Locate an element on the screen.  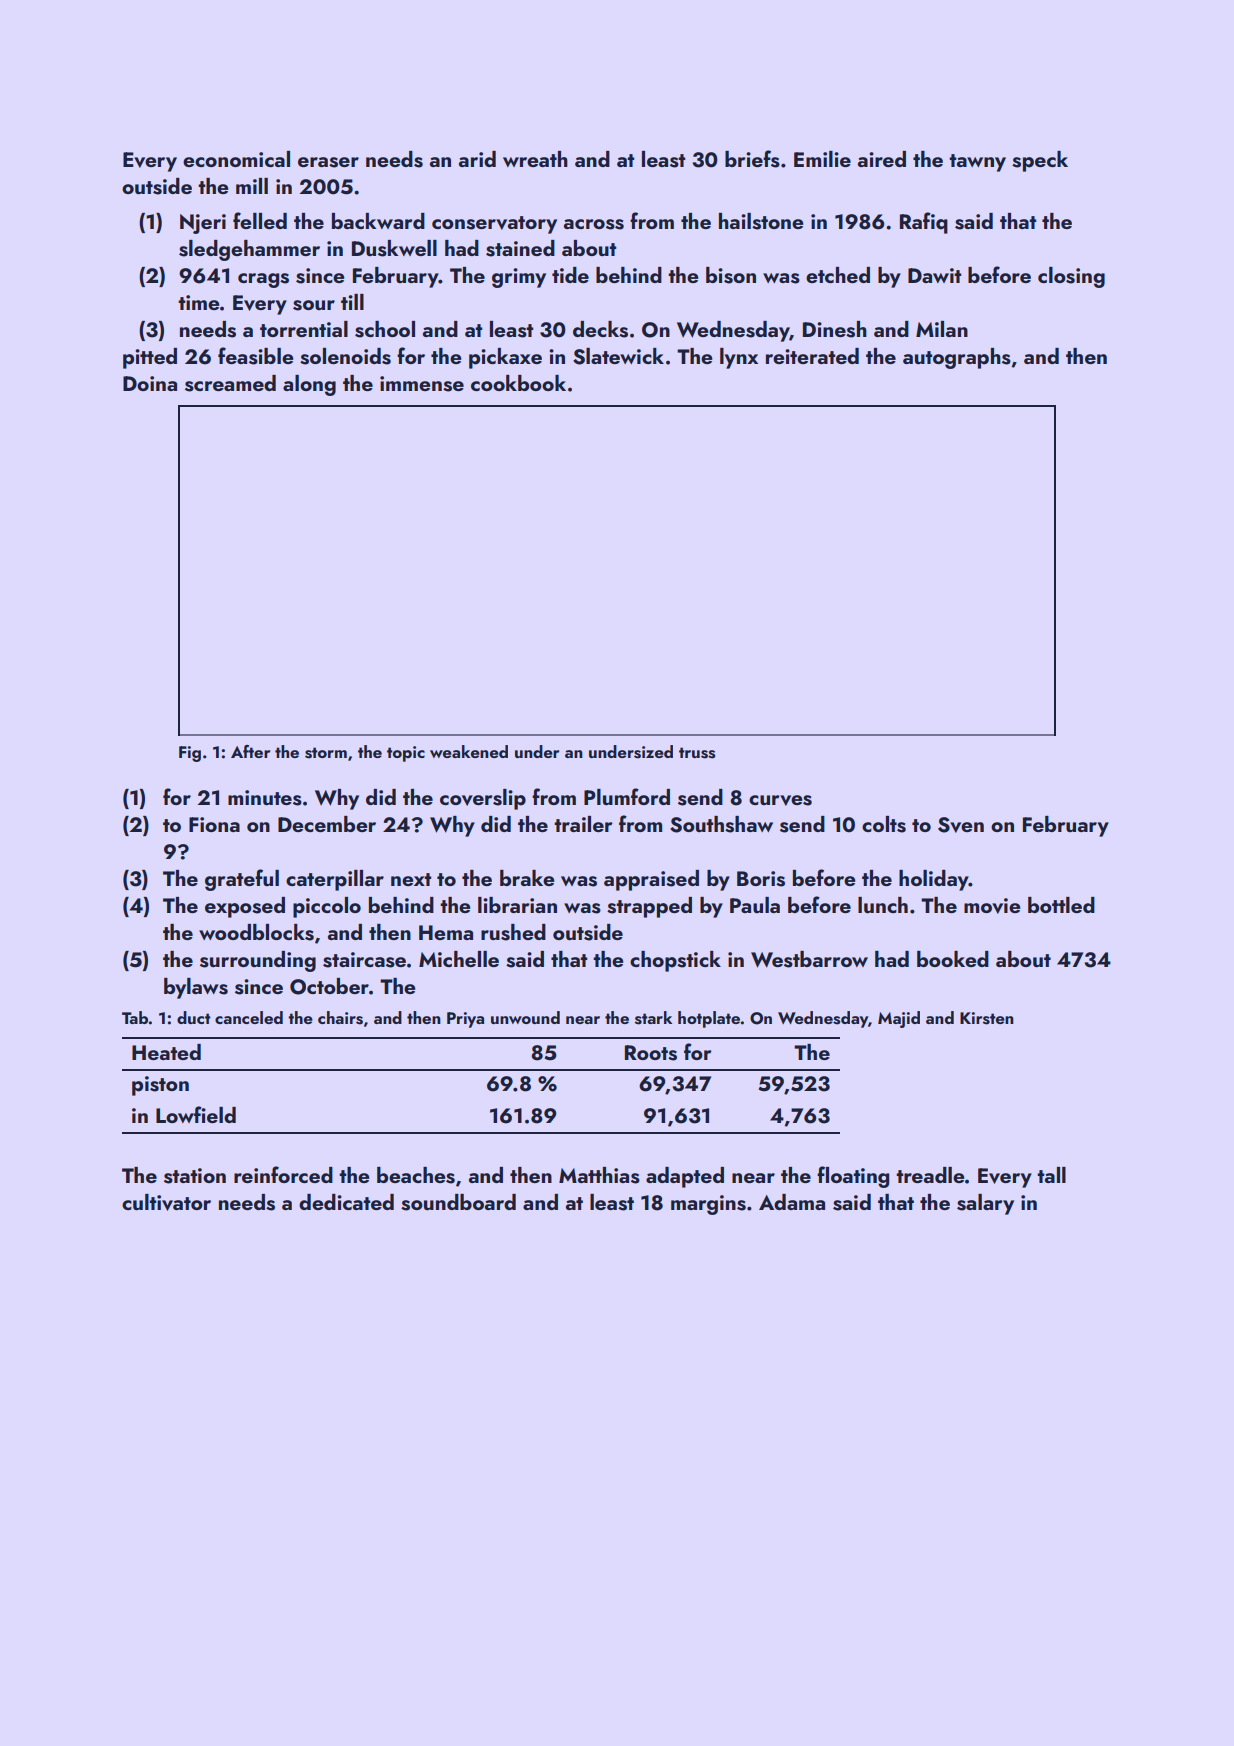
adapted is located at coordinates (685, 1177).
